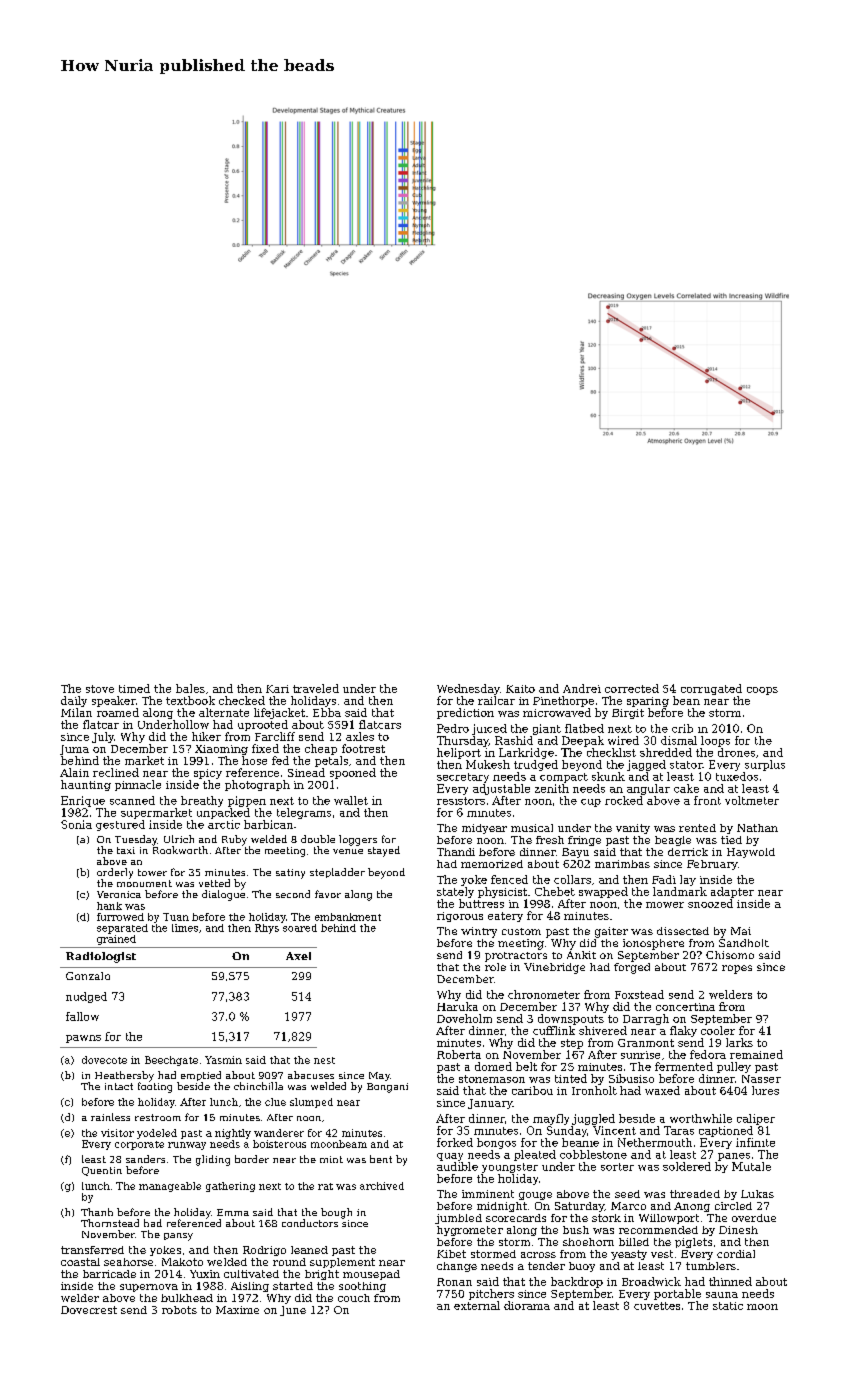 This screenshot has height=1400, width=849. What do you see at coordinates (89, 1310) in the screenshot?
I see `Dovecrest` at bounding box center [89, 1310].
